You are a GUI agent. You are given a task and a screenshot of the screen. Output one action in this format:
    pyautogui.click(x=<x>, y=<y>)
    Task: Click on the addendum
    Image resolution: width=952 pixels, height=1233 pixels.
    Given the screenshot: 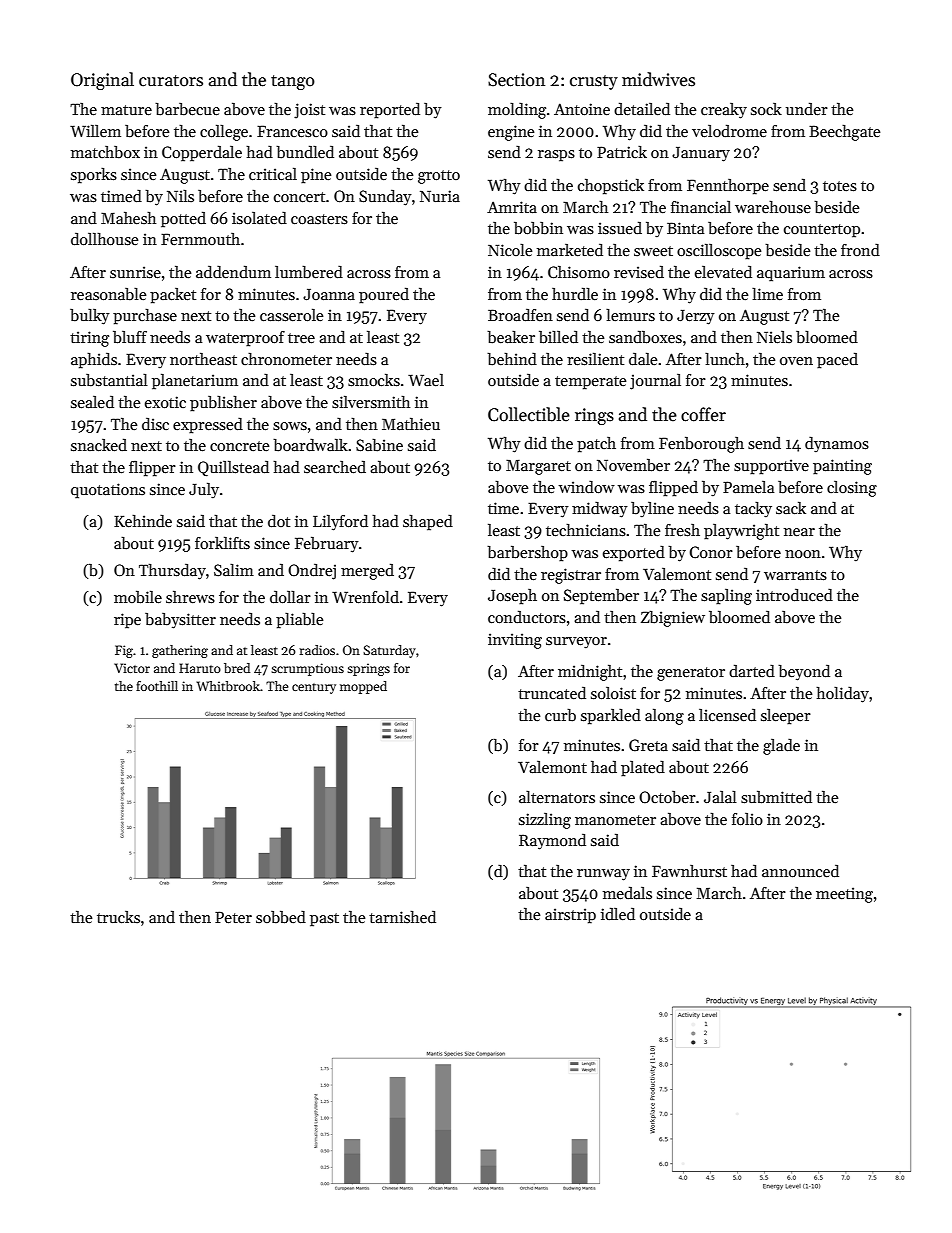 What is the action you would take?
    pyautogui.click(x=233, y=271)
